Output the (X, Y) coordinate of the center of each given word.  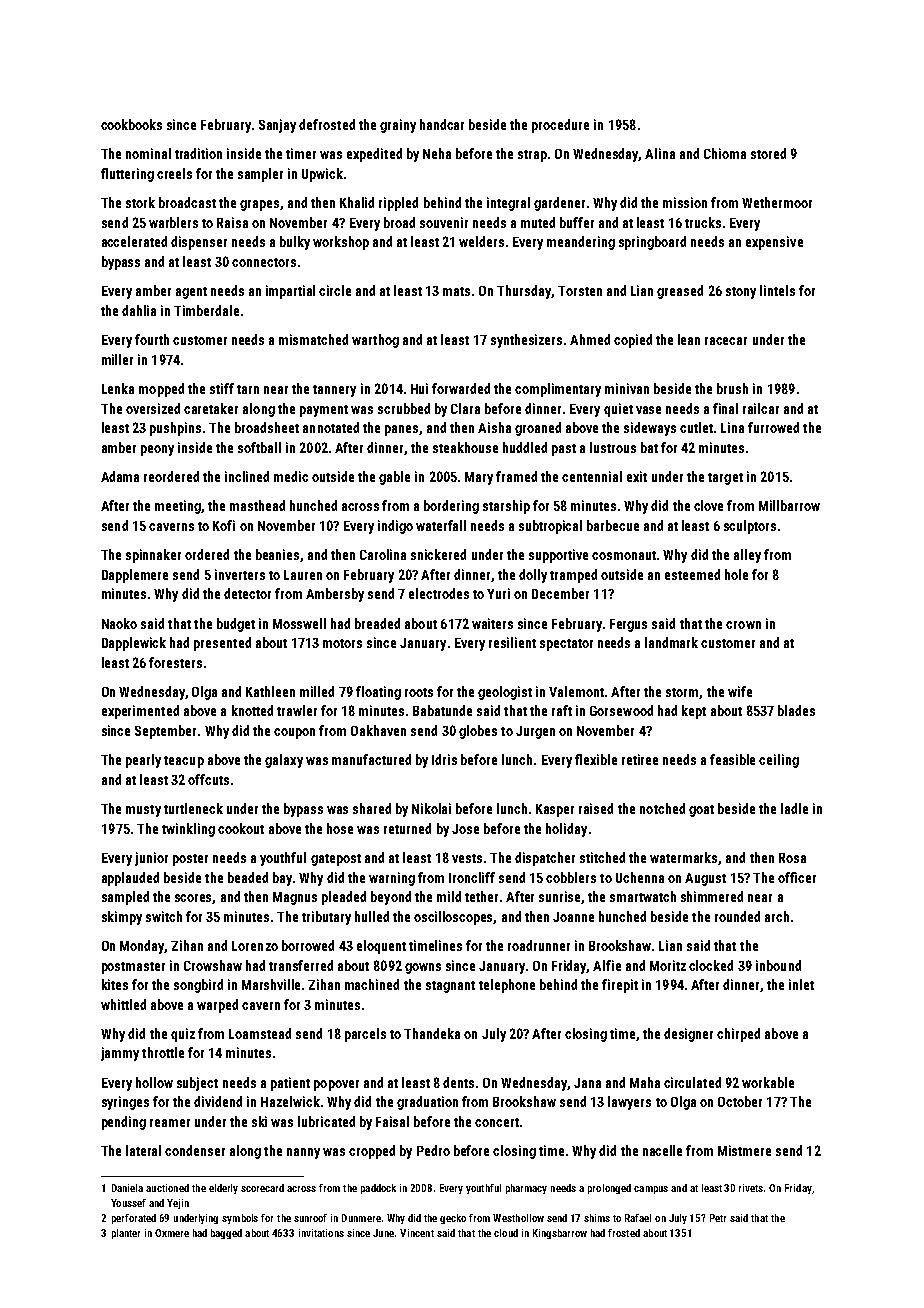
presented (222, 644)
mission (685, 202)
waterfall (441, 525)
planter (126, 1234)
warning (392, 879)
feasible (732, 759)
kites (115, 984)
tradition (198, 153)
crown (743, 625)
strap (532, 156)
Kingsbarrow (560, 1234)
